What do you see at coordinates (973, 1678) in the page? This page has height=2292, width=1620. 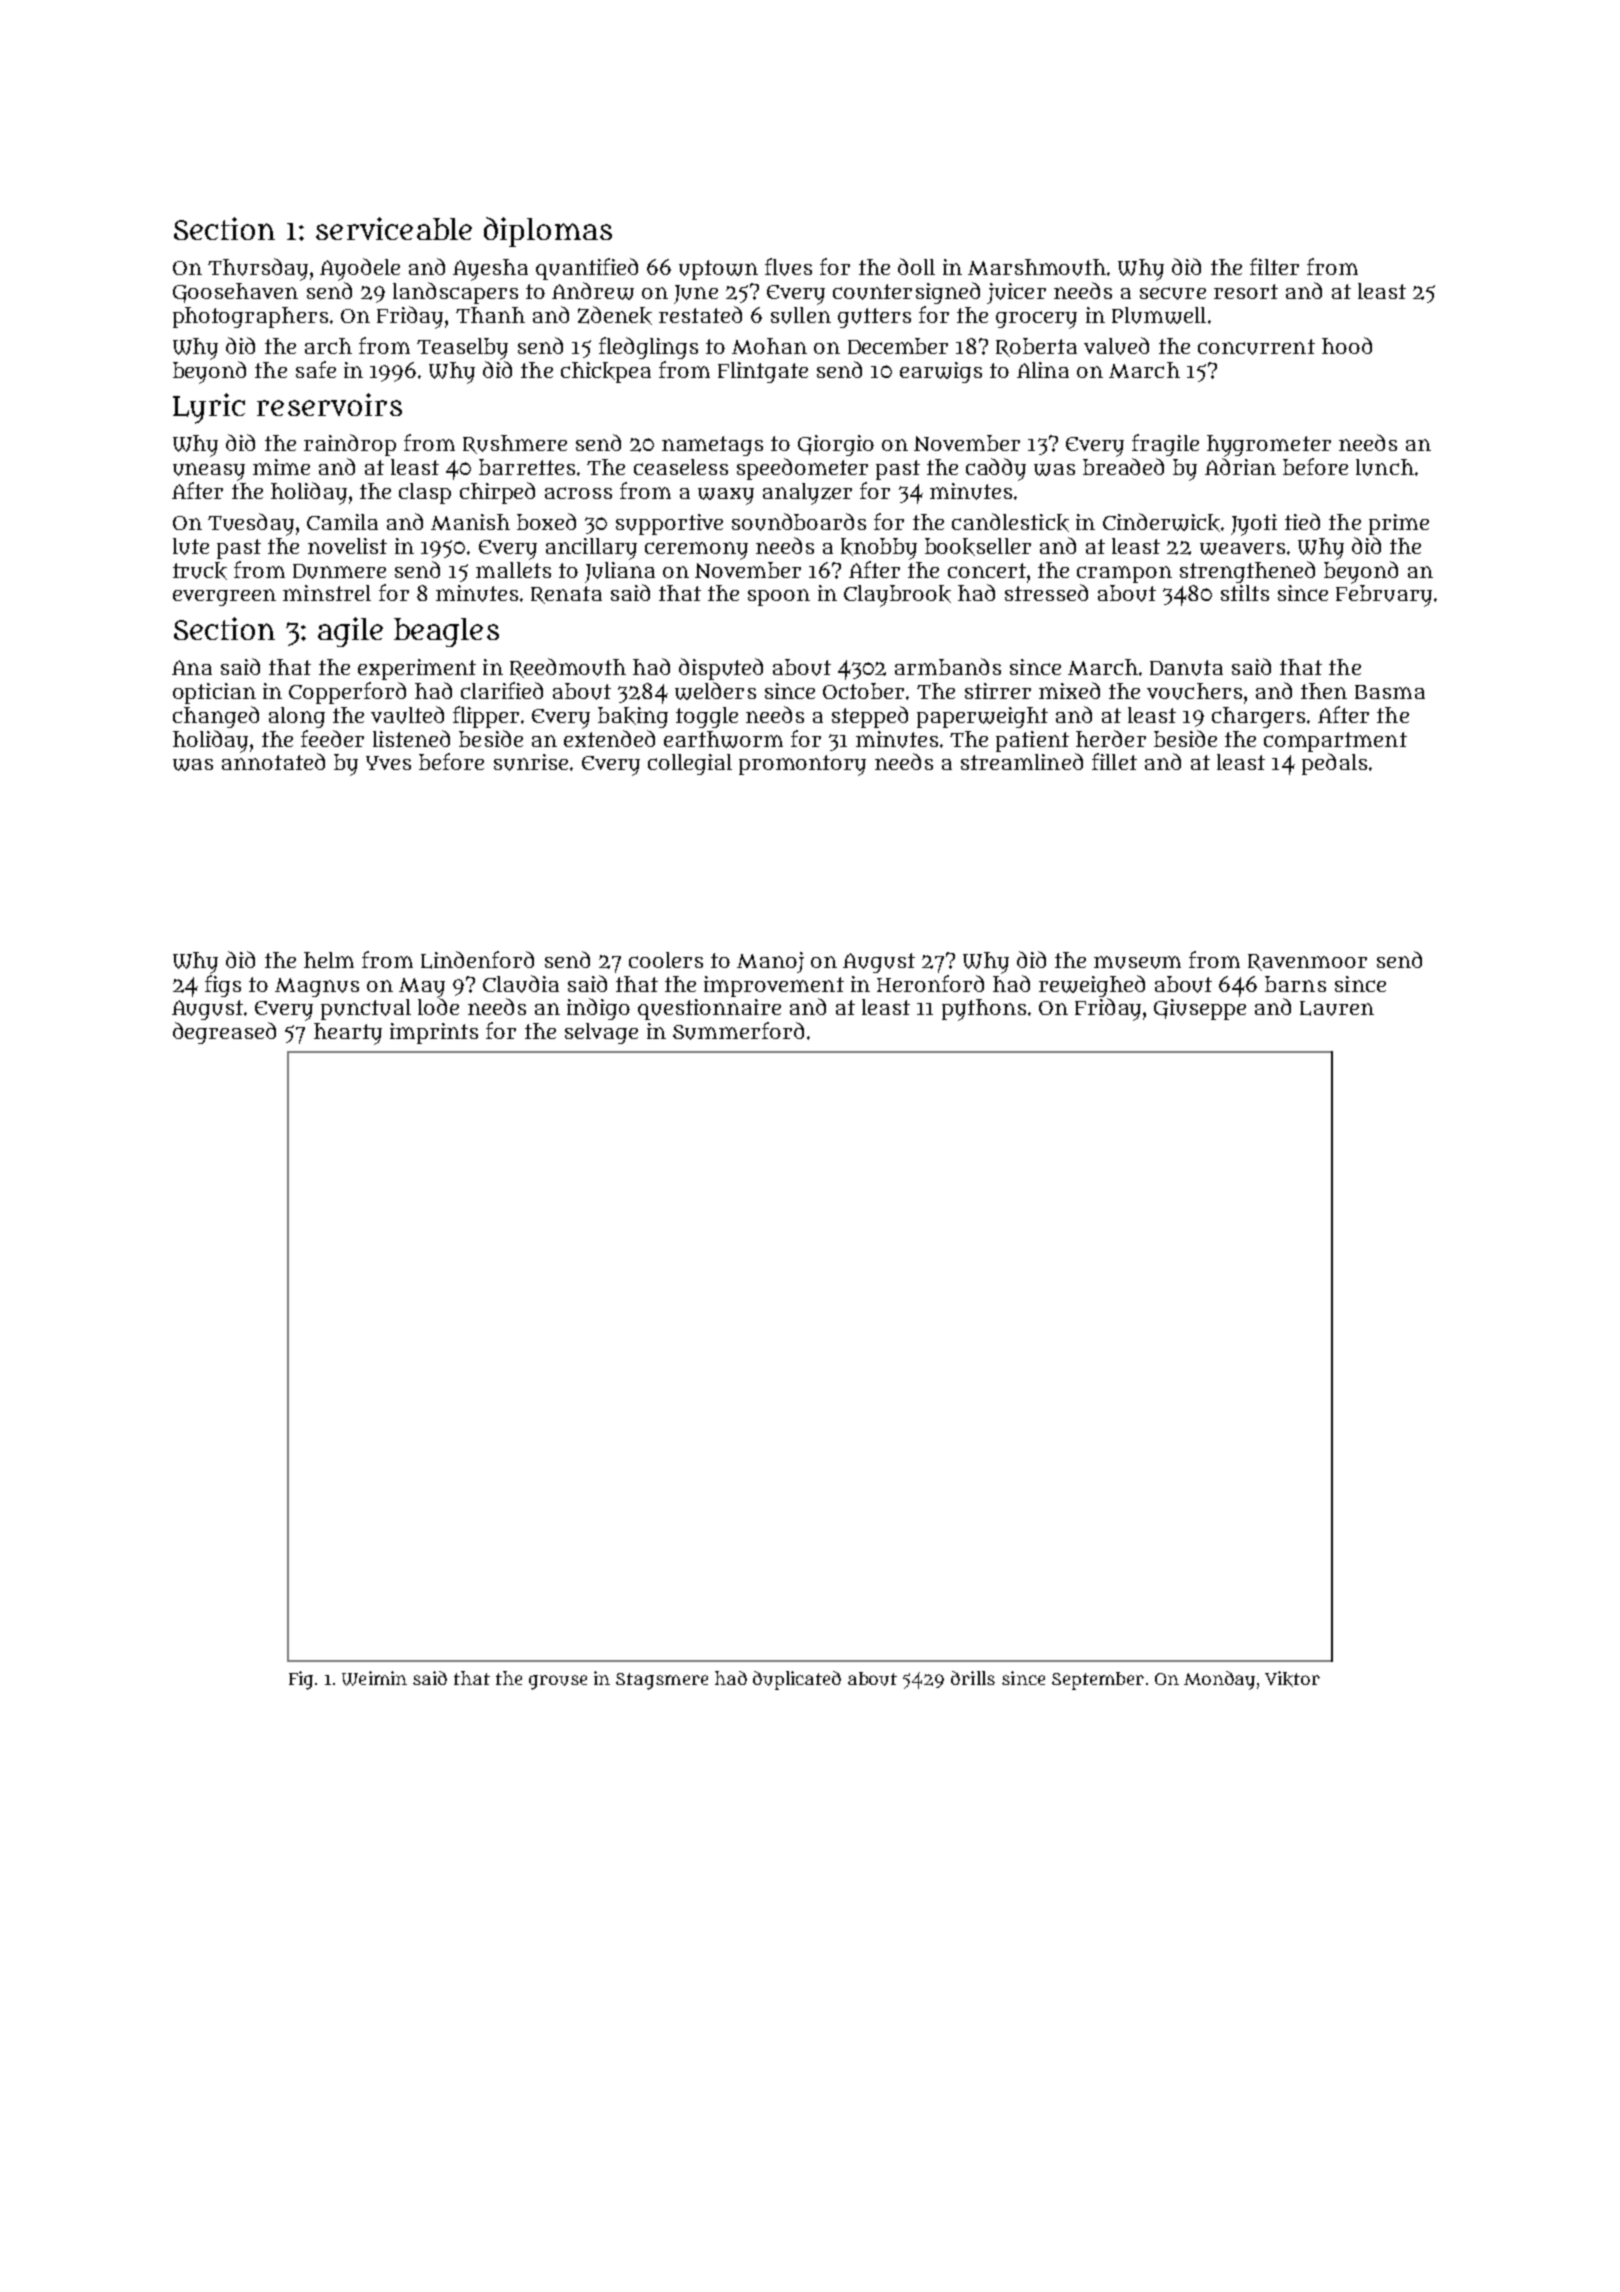 I see `drills` at bounding box center [973, 1678].
